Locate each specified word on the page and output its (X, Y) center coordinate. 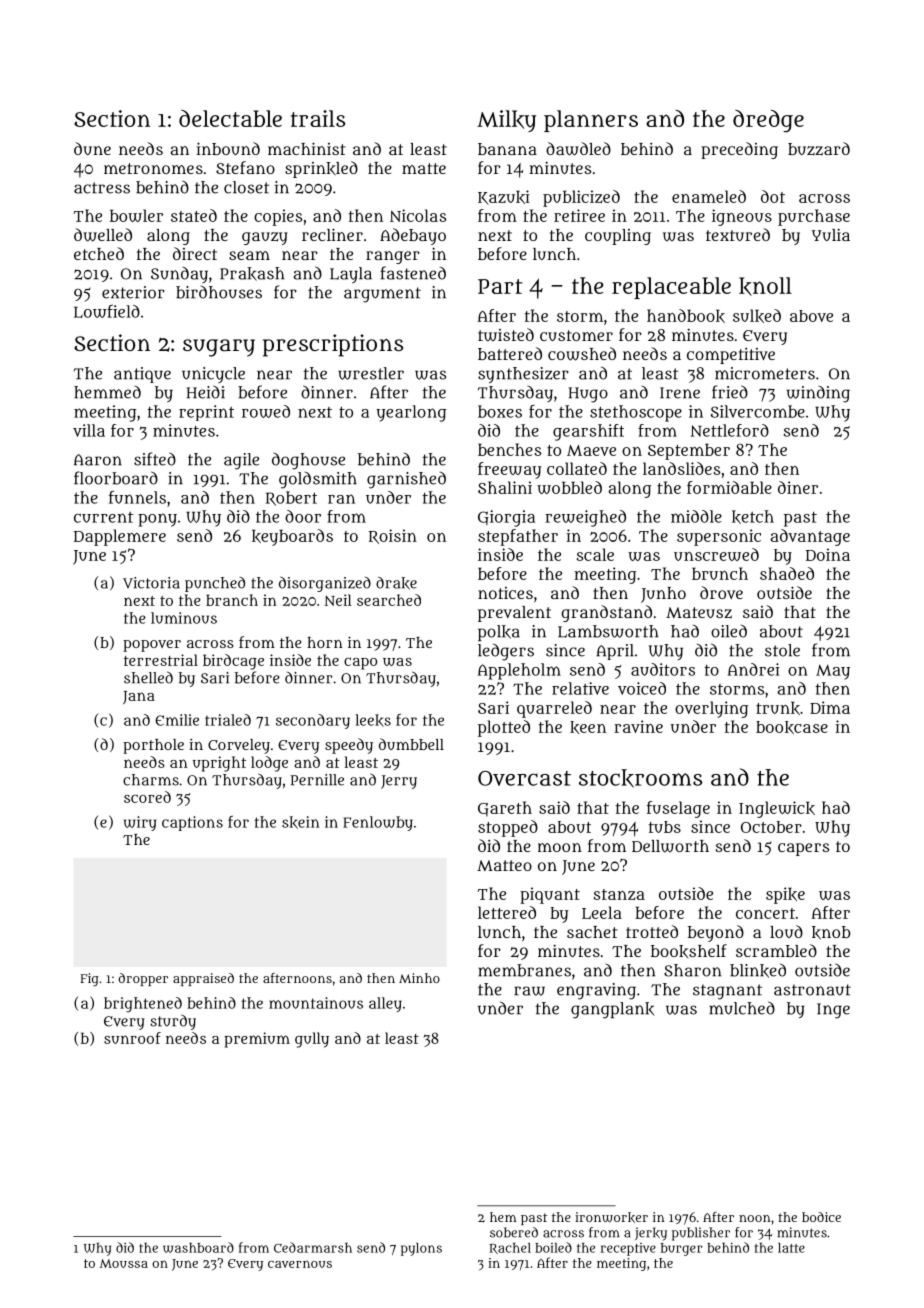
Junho (663, 595)
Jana (139, 697)
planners (591, 121)
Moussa (124, 1263)
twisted (506, 335)
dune (92, 148)
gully (312, 1040)
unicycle (213, 375)
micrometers (765, 373)
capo (360, 663)
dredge (768, 121)
